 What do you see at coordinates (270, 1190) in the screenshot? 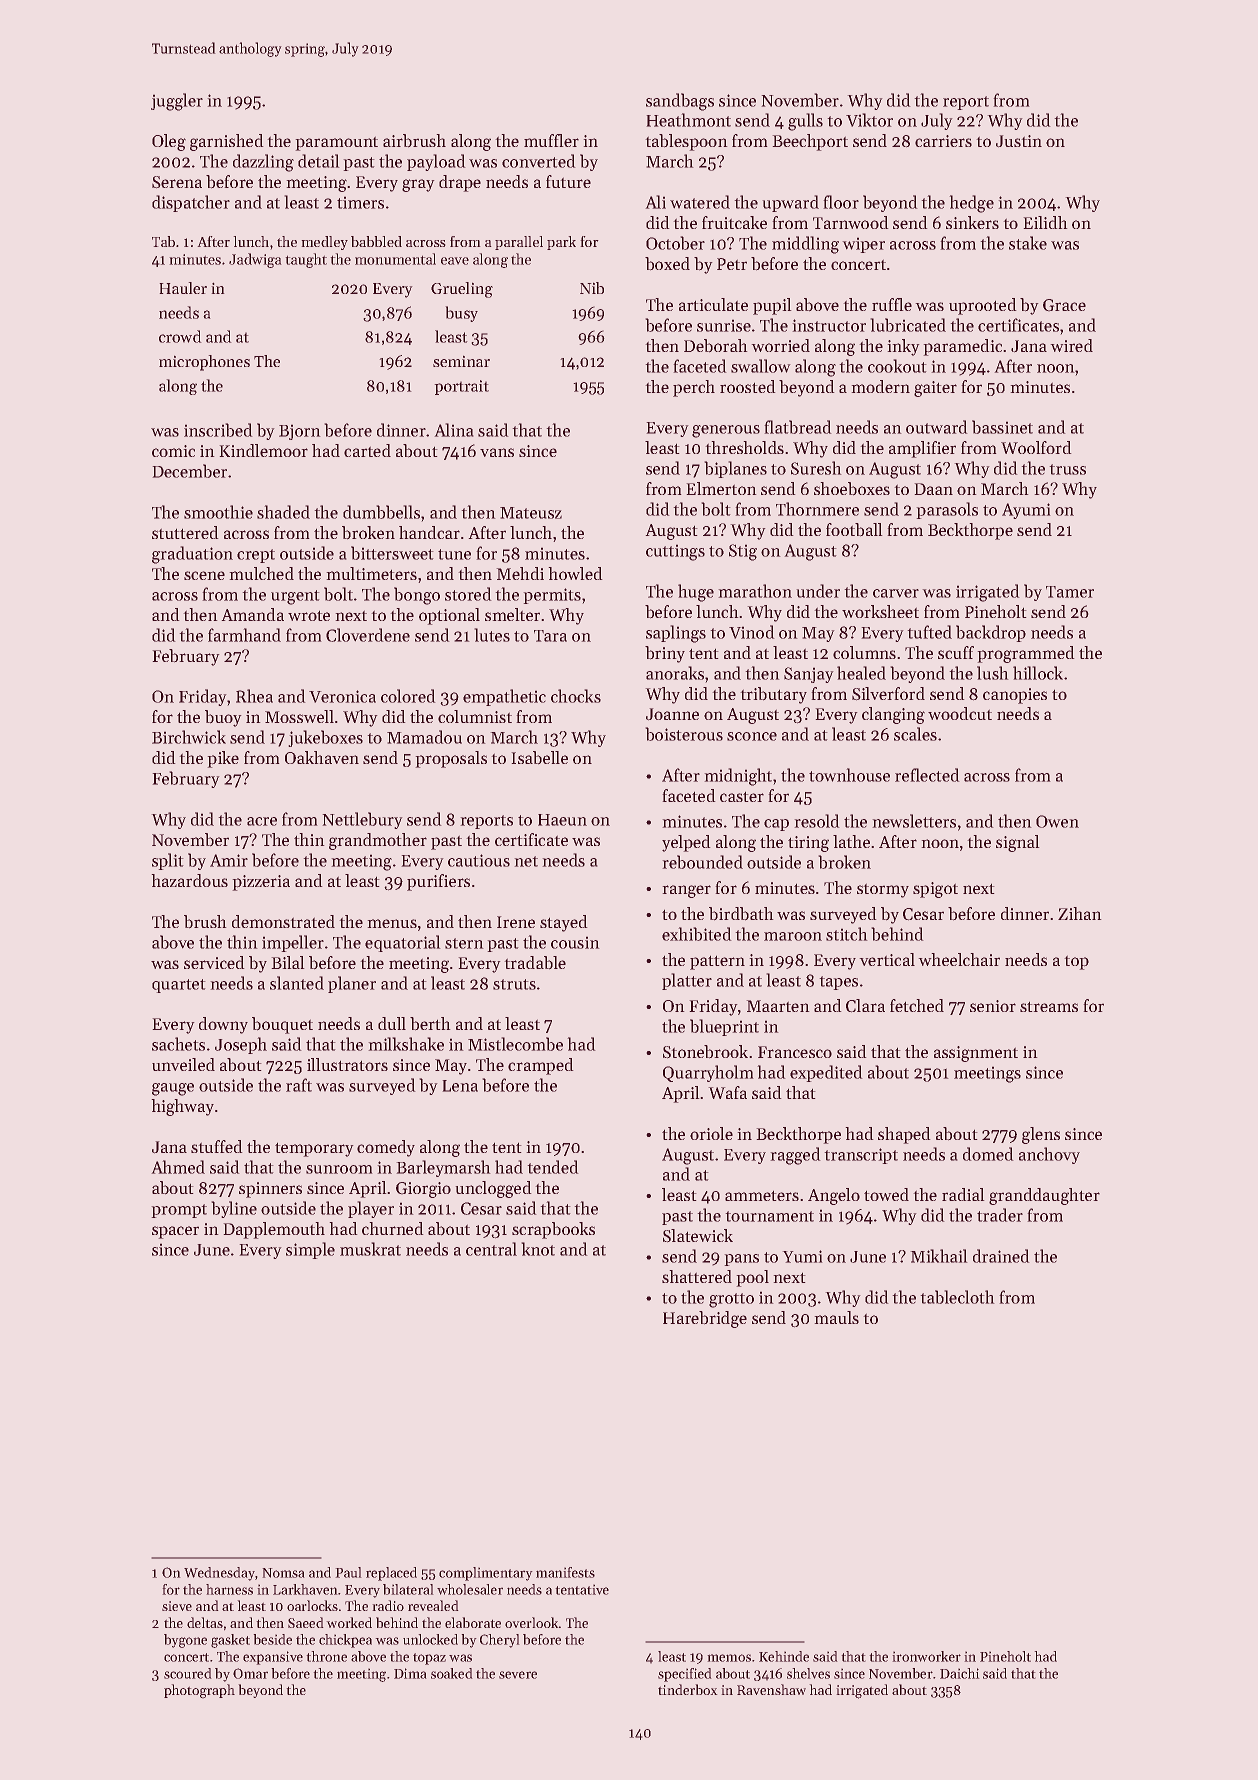
I see `spinners` at bounding box center [270, 1190].
